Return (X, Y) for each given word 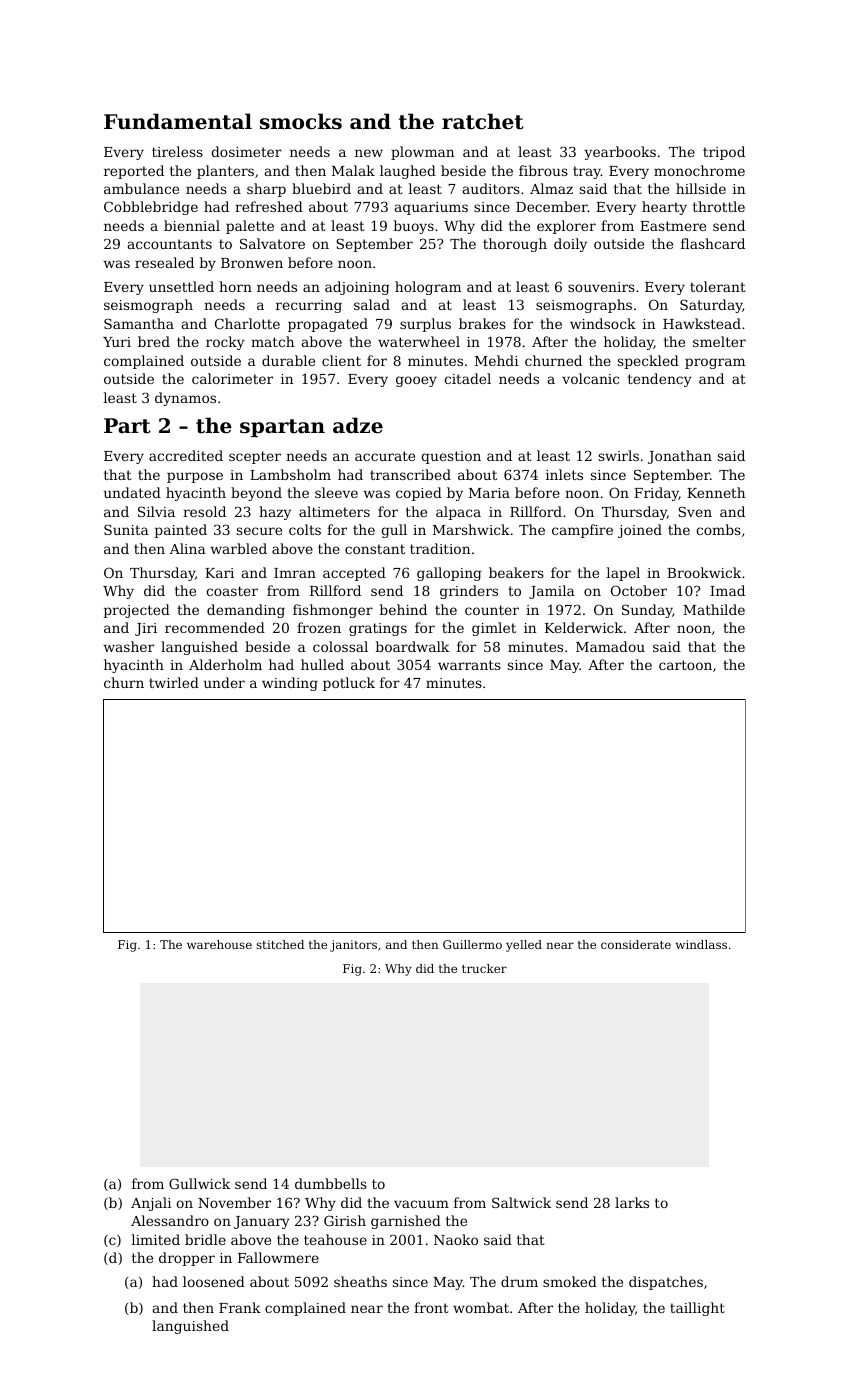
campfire (582, 531)
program (715, 363)
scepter (255, 457)
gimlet (494, 629)
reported (134, 172)
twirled (174, 682)
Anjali (151, 1204)
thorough (515, 245)
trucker (484, 968)
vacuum (421, 1204)
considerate (636, 944)
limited (156, 1239)
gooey (416, 381)
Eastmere (673, 226)
